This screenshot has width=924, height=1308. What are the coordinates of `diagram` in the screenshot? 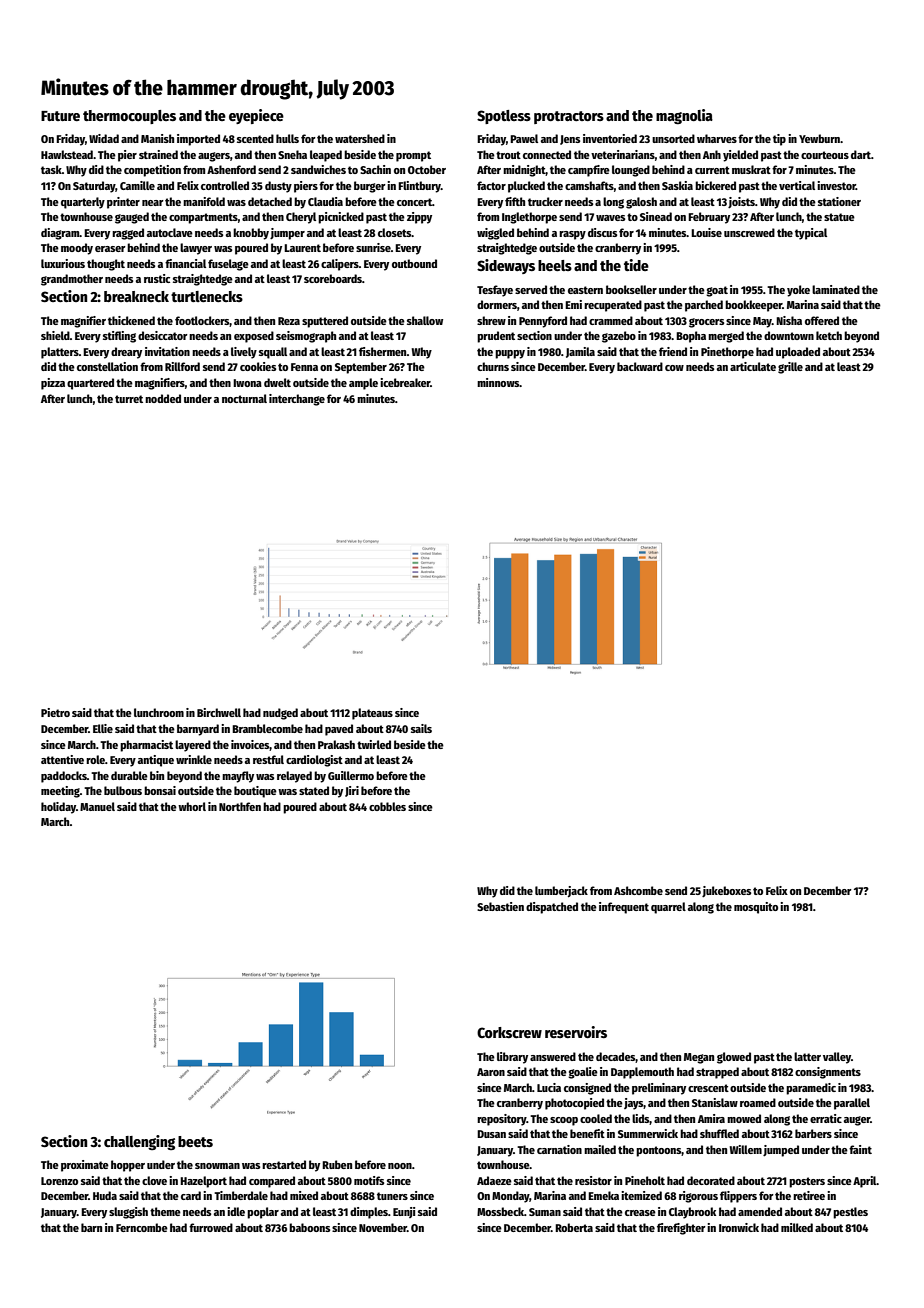 It's located at (60, 234).
